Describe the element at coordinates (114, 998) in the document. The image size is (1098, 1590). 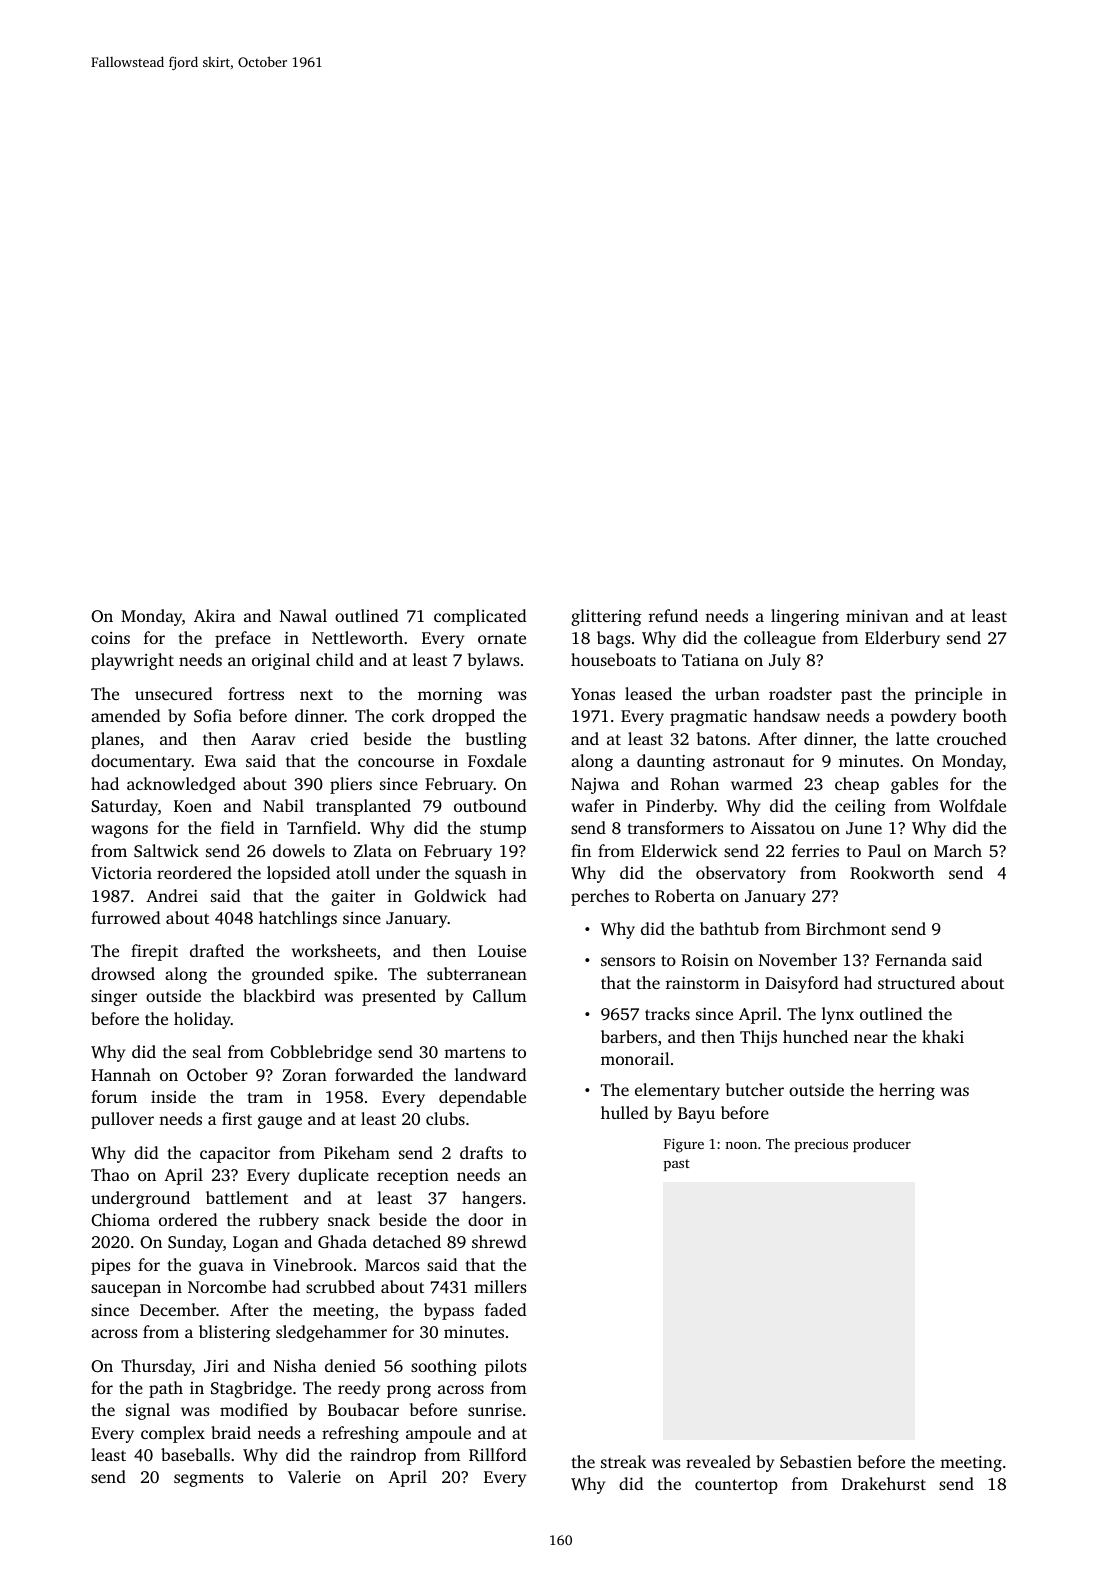
I see `singer` at that location.
